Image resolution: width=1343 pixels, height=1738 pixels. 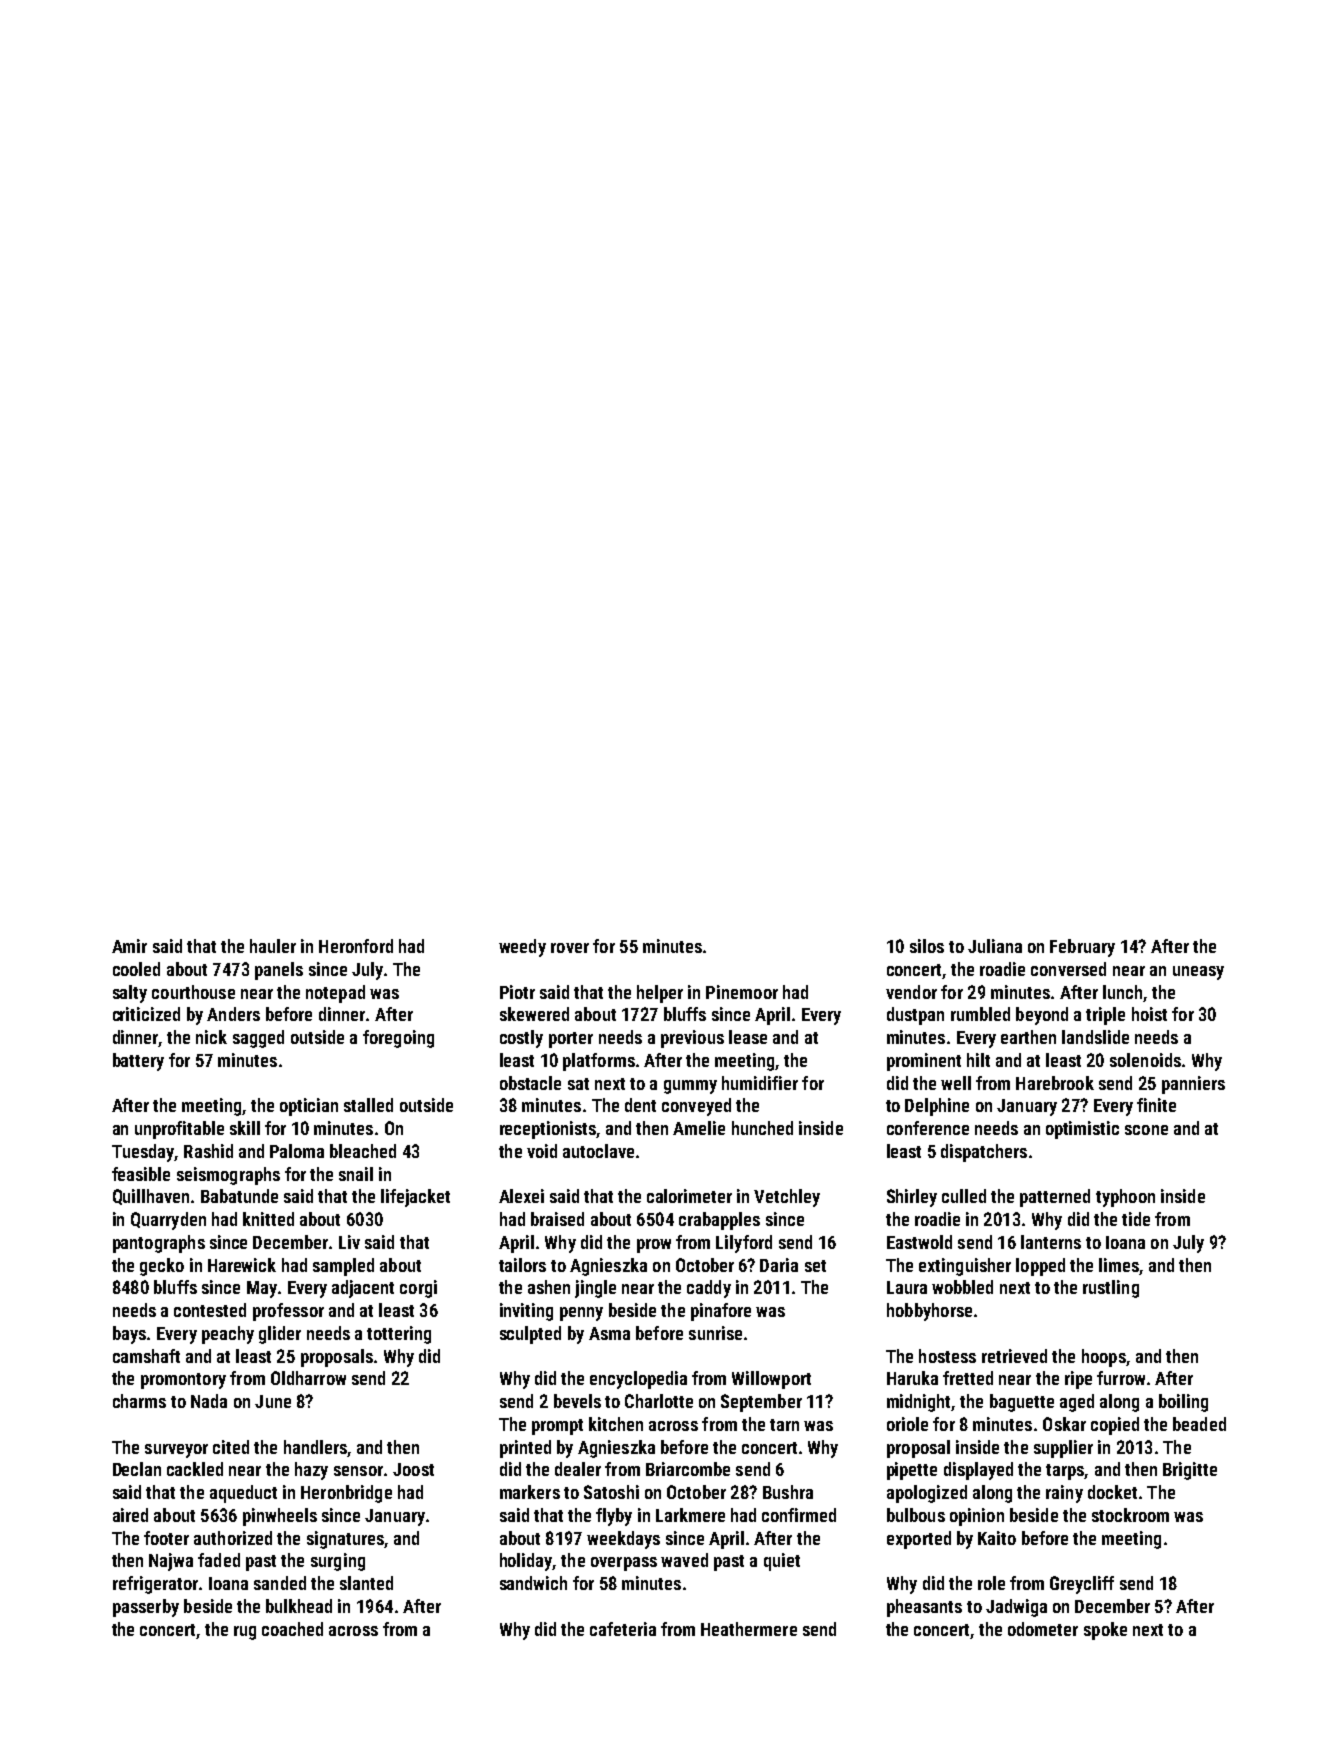 What do you see at coordinates (760, 1083) in the screenshot?
I see `humidifier` at bounding box center [760, 1083].
